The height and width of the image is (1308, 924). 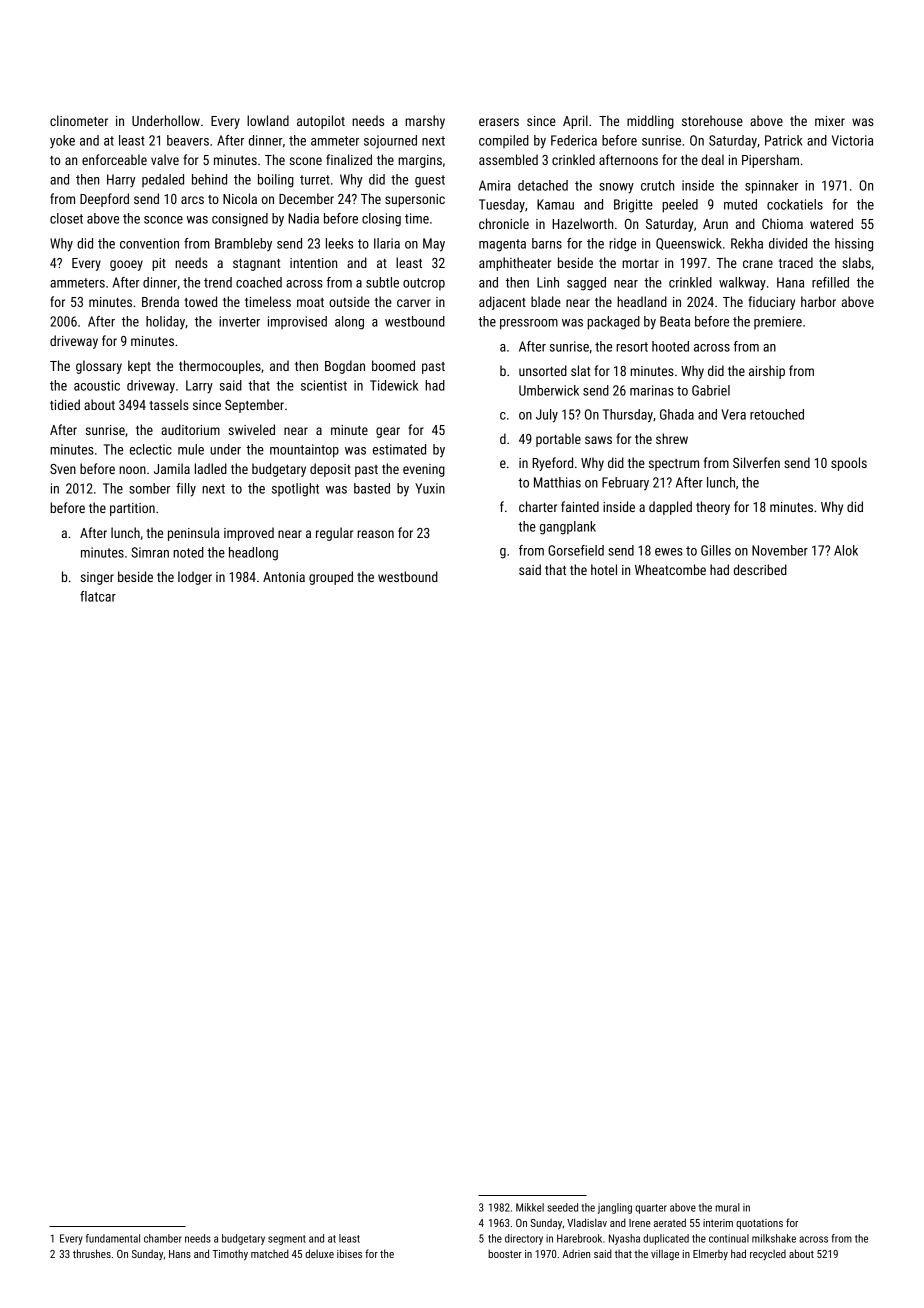 What do you see at coordinates (276, 181) in the image?
I see `boiling` at bounding box center [276, 181].
